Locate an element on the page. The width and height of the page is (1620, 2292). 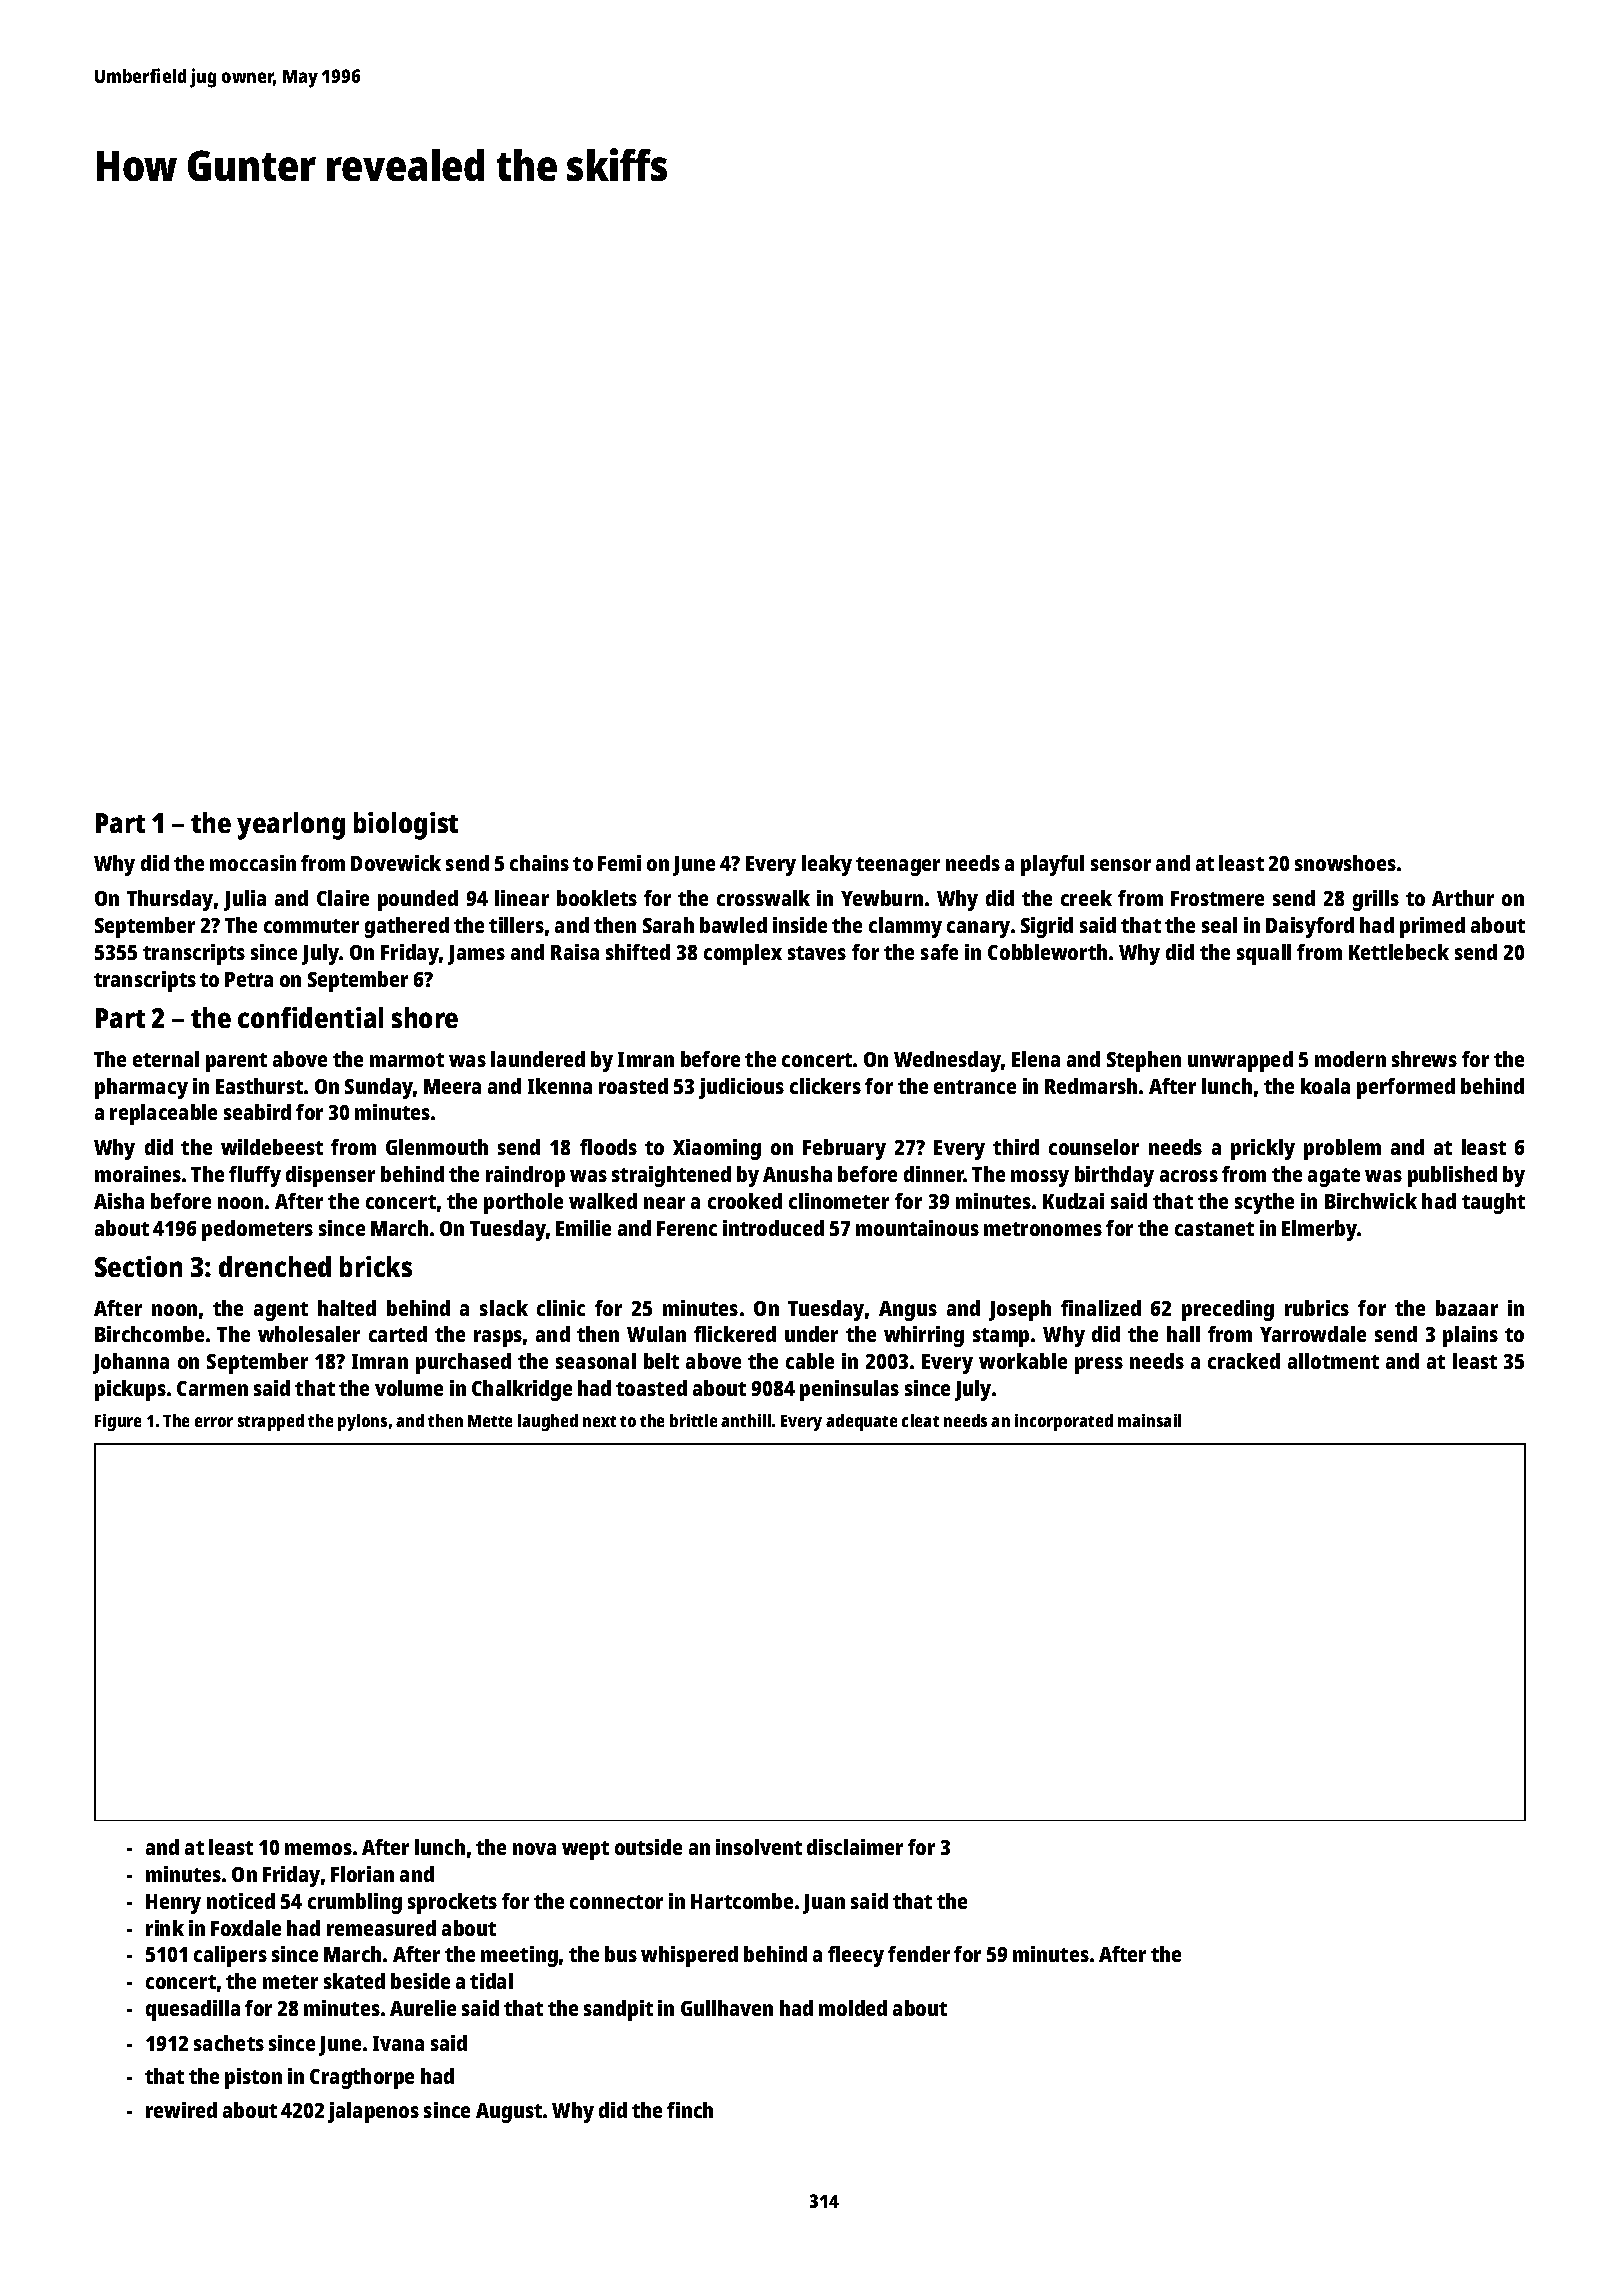
mossy is located at coordinates (1040, 1178).
